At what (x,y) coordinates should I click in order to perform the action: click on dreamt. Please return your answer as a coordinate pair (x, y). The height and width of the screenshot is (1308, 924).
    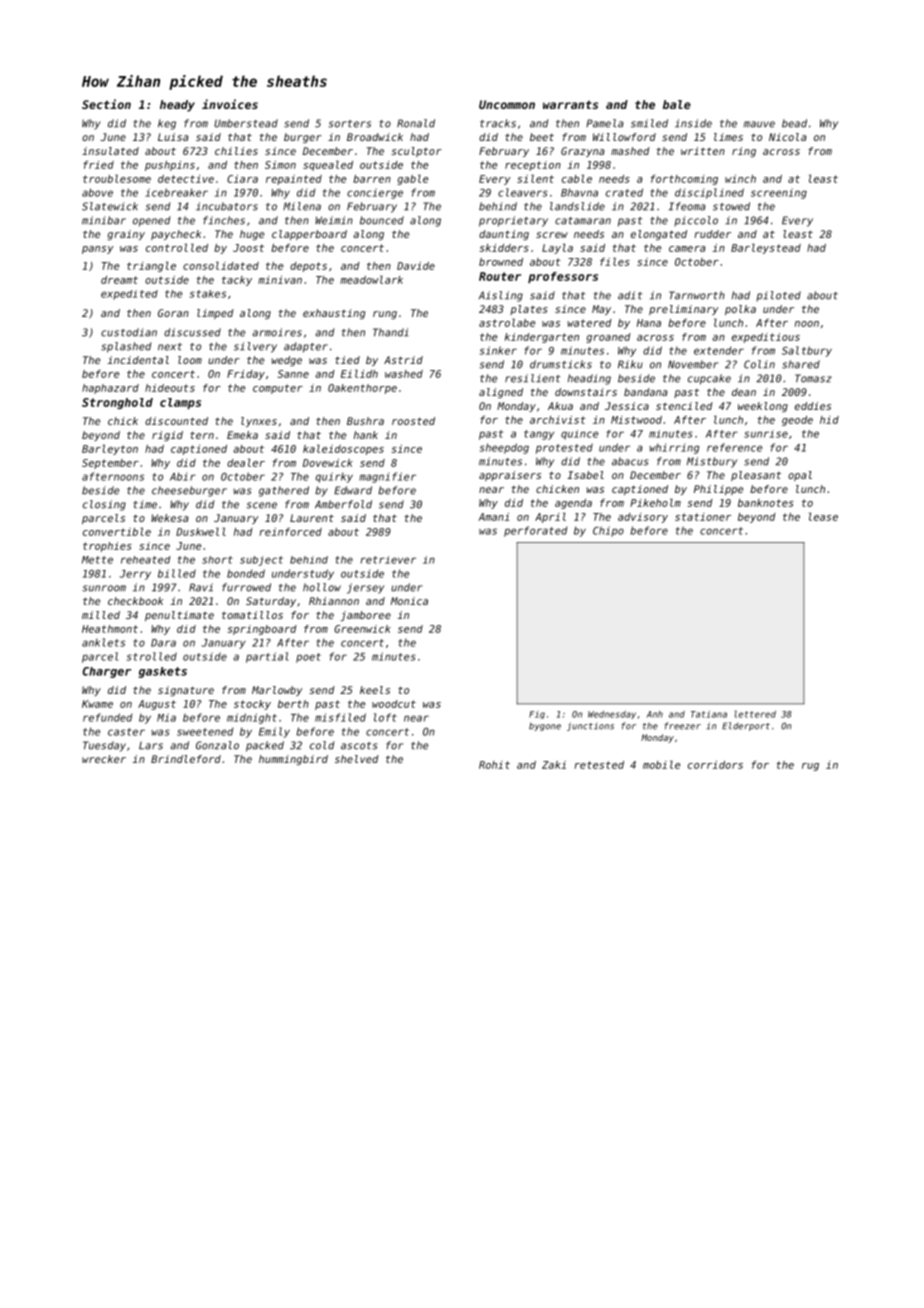
    Looking at the image, I should click on (119, 280).
